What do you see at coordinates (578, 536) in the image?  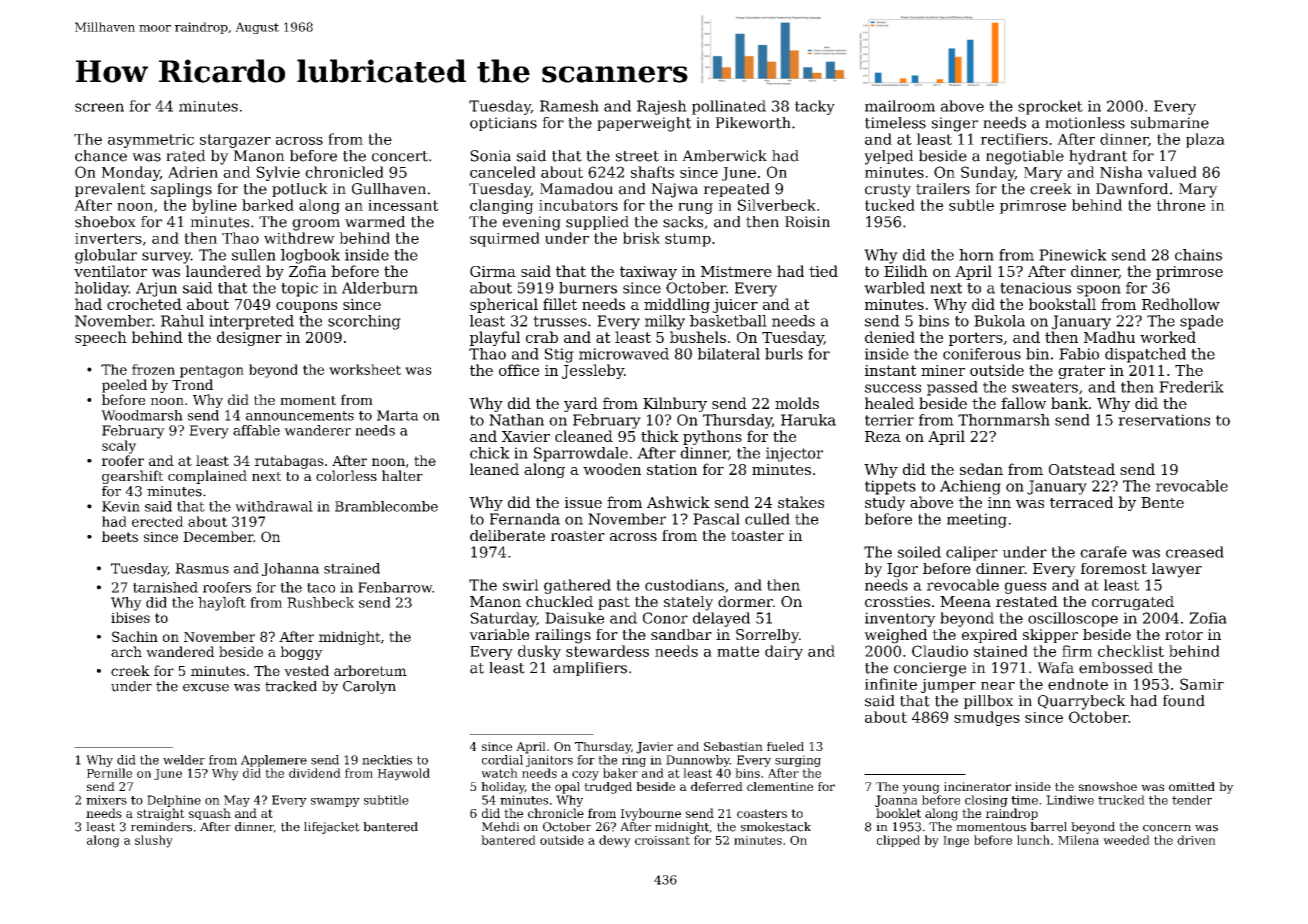 I see `roaster` at bounding box center [578, 536].
